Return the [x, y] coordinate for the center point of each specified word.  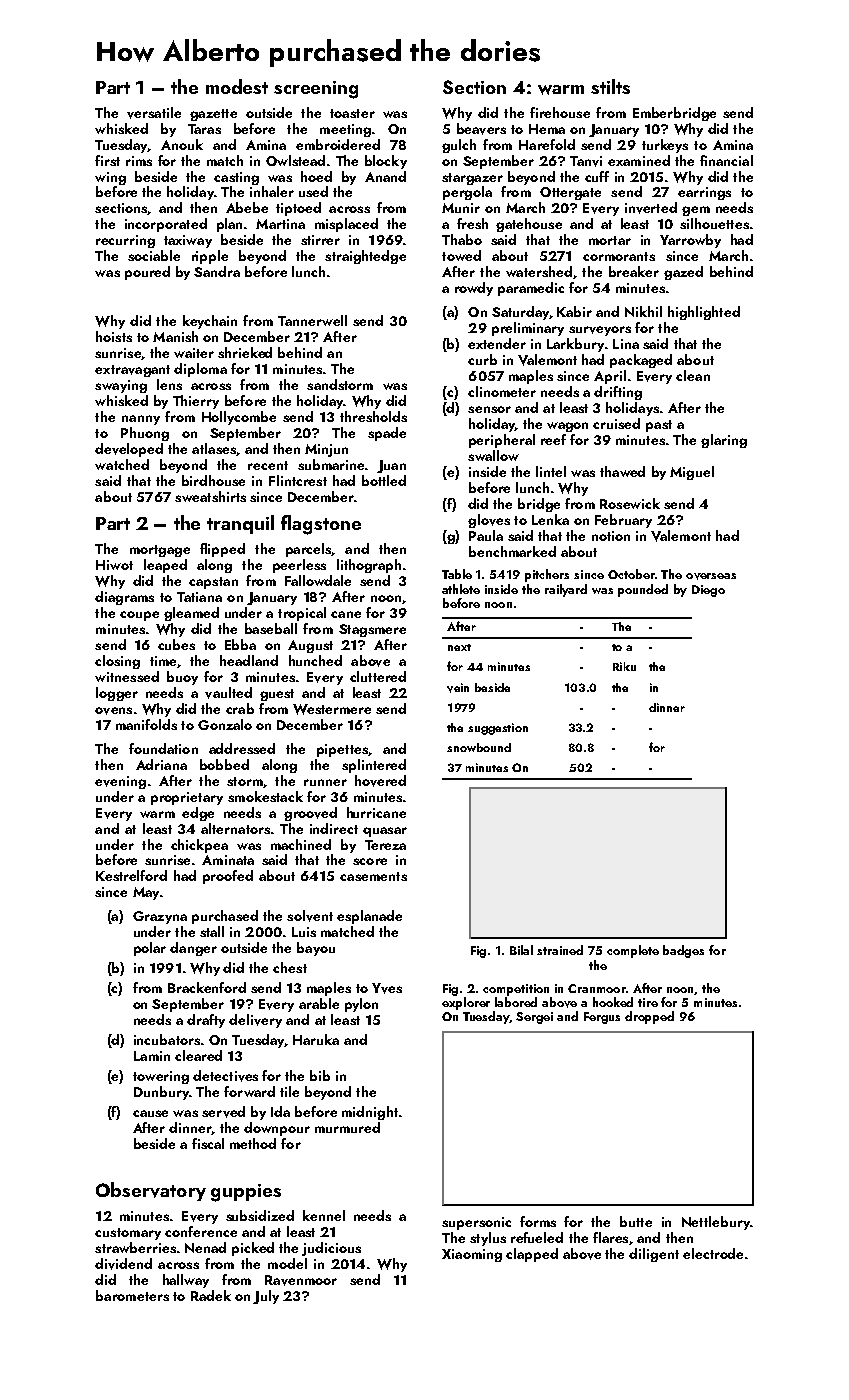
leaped [165, 566]
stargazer [472, 179]
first [107, 160]
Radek [211, 1295]
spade [387, 434]
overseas [711, 576]
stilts [610, 86]
